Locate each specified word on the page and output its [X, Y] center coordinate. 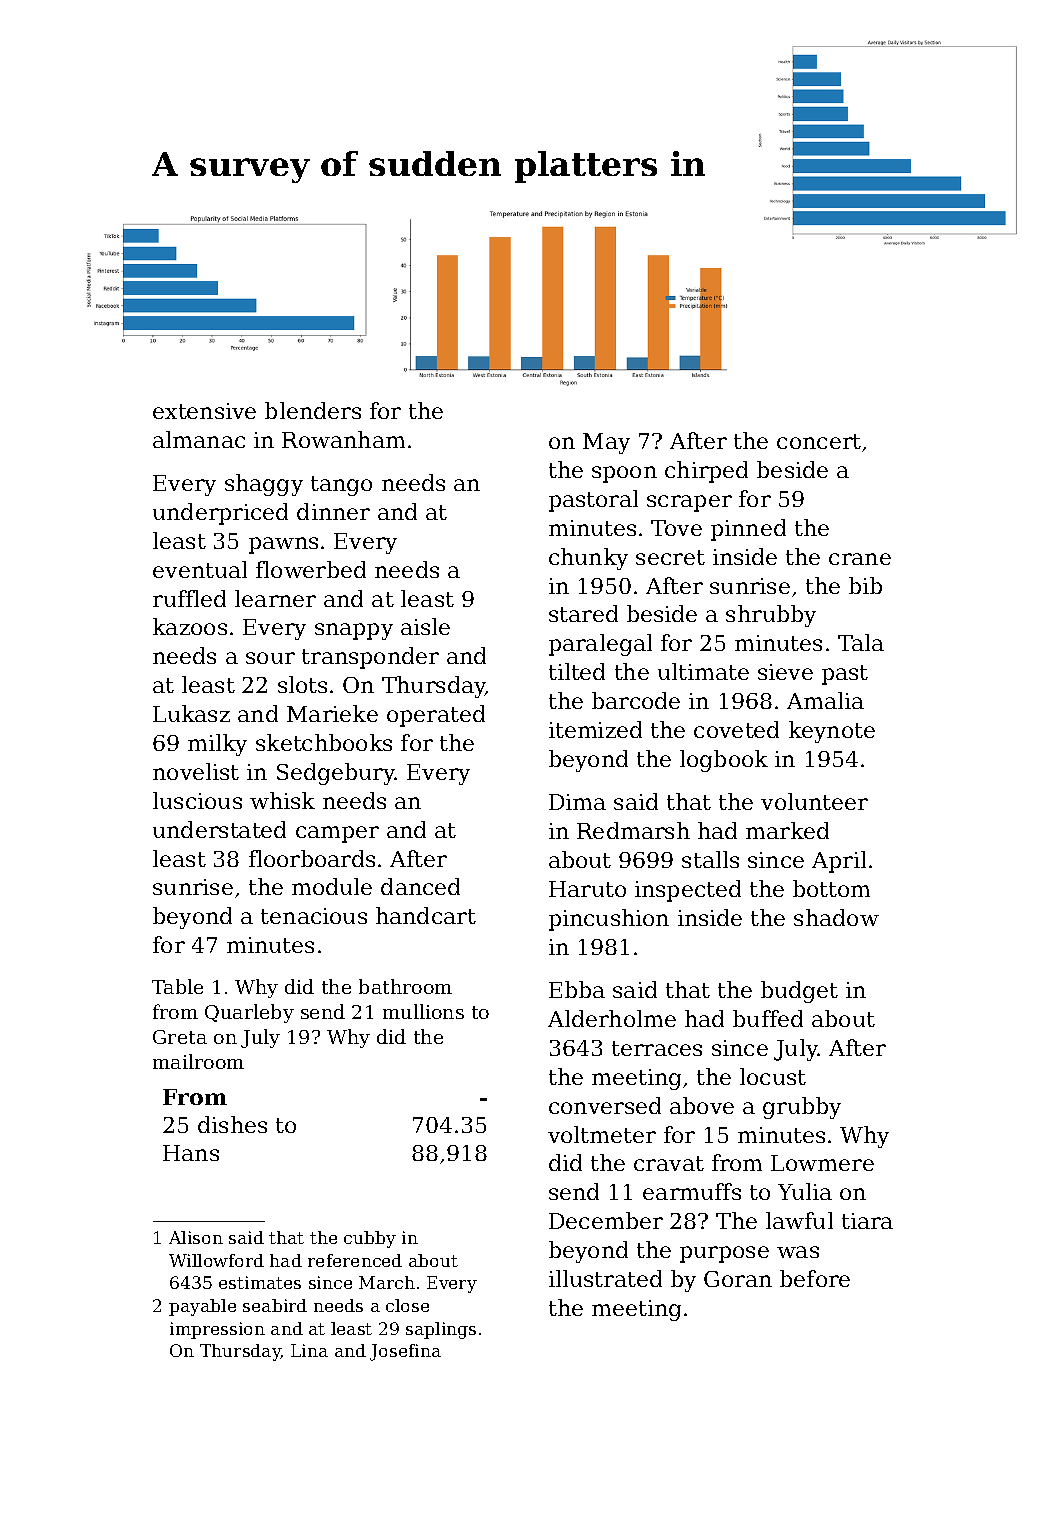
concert [819, 441]
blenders [313, 410]
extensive [204, 411]
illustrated [605, 1278]
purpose [724, 1254]
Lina [309, 1350]
